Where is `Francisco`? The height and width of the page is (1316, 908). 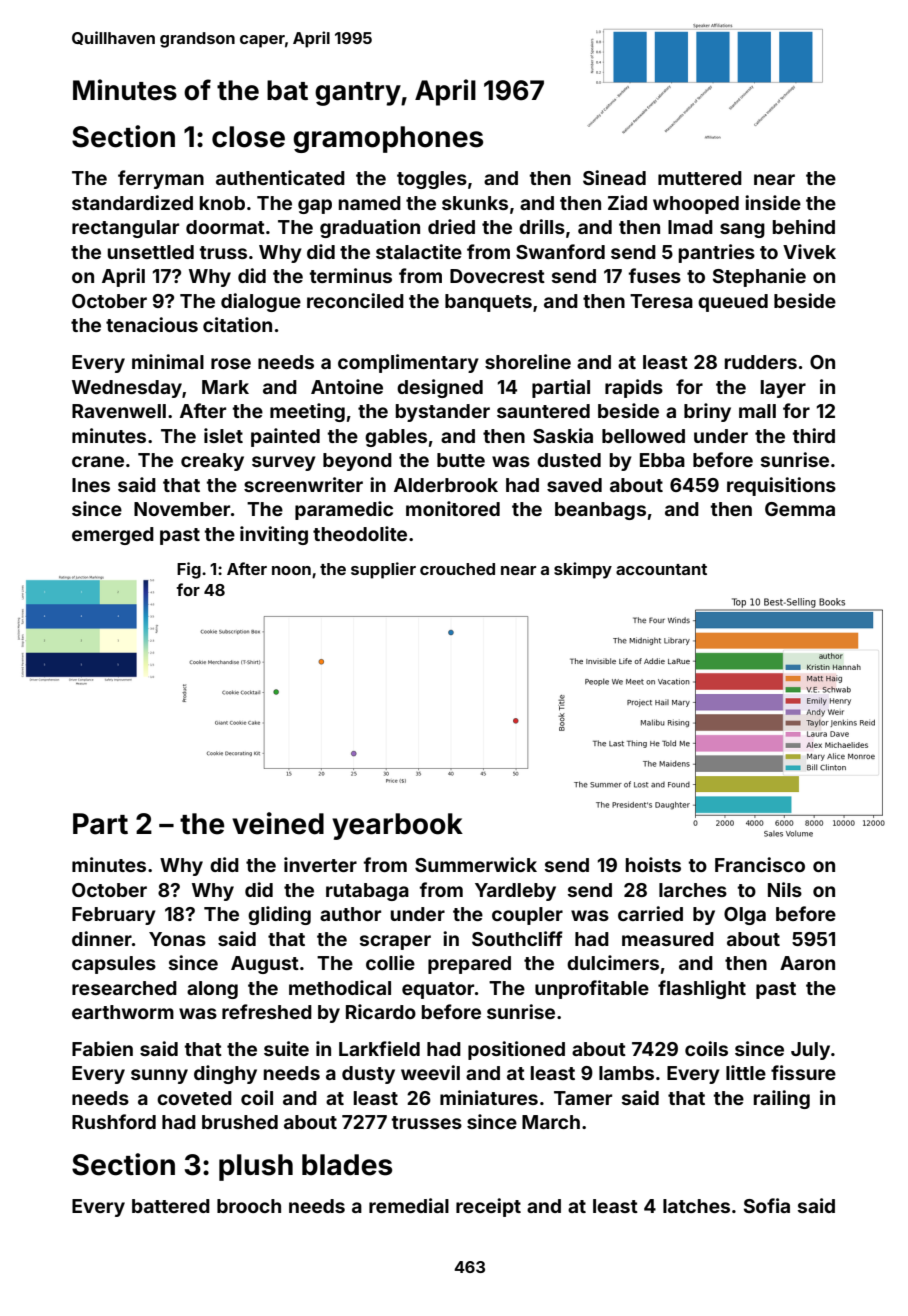
Francisco is located at coordinates (760, 864).
